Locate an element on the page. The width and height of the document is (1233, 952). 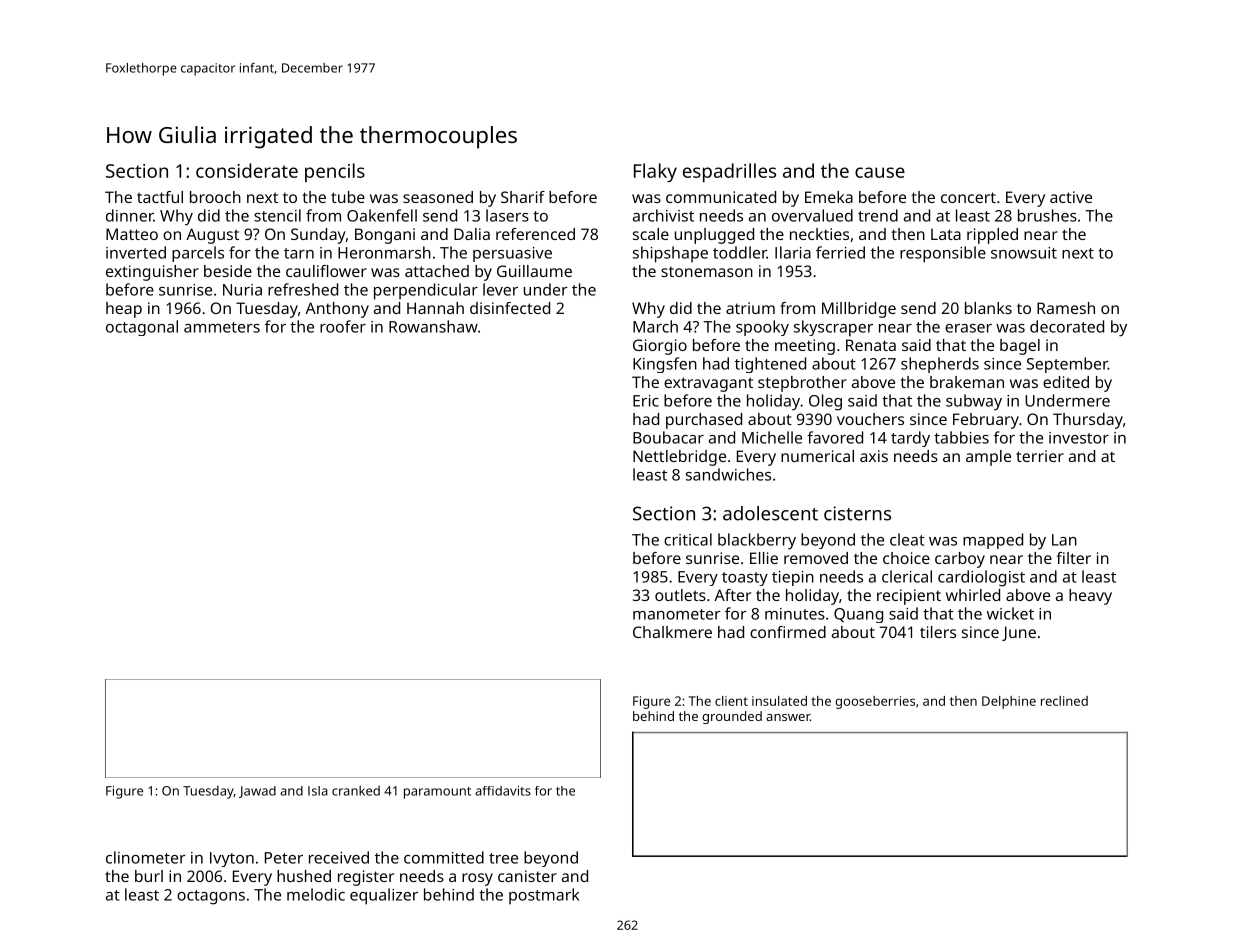
heap is located at coordinates (124, 310).
